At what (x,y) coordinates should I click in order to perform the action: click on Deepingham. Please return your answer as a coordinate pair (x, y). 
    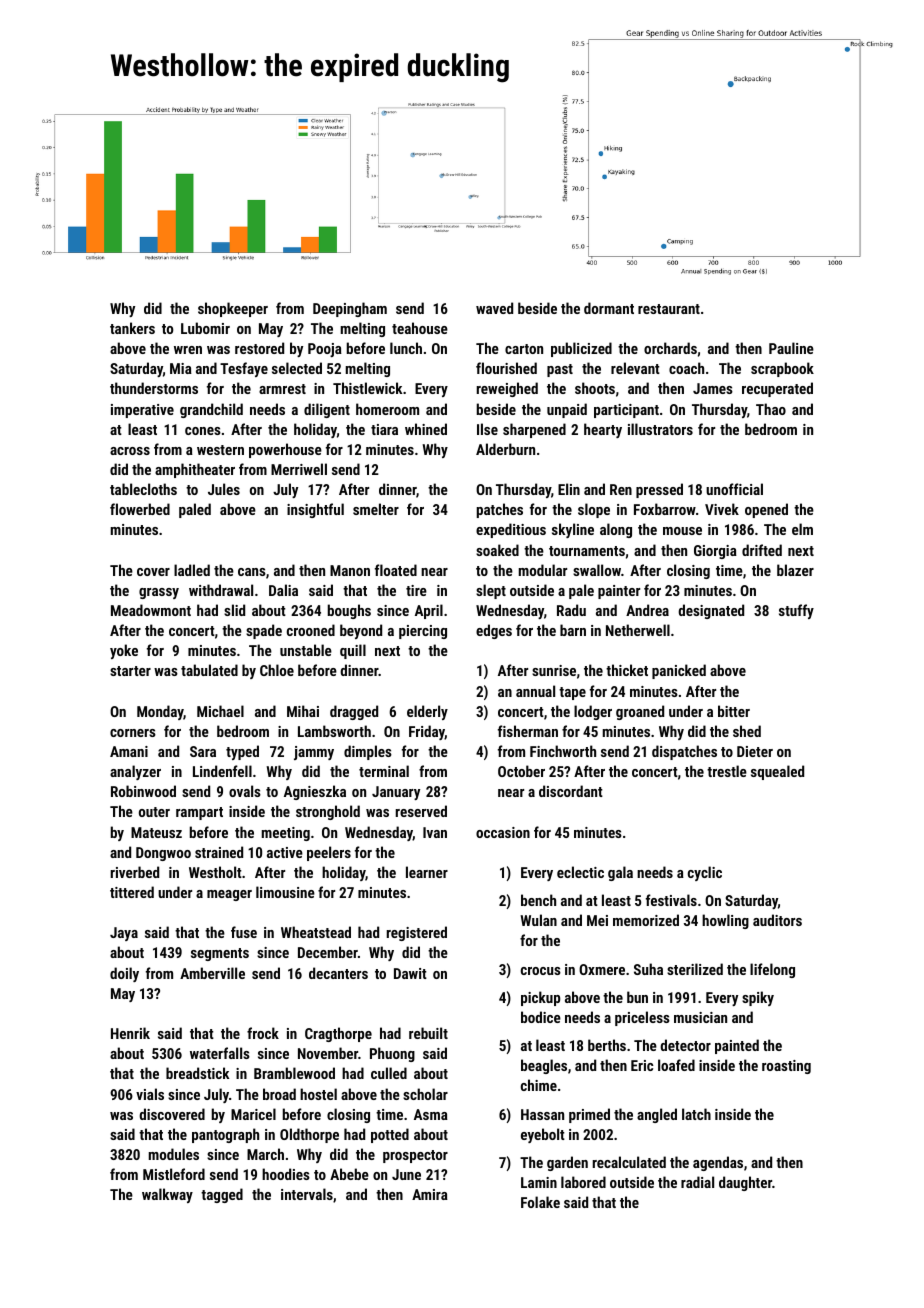
    Looking at the image, I should click on (350, 309).
